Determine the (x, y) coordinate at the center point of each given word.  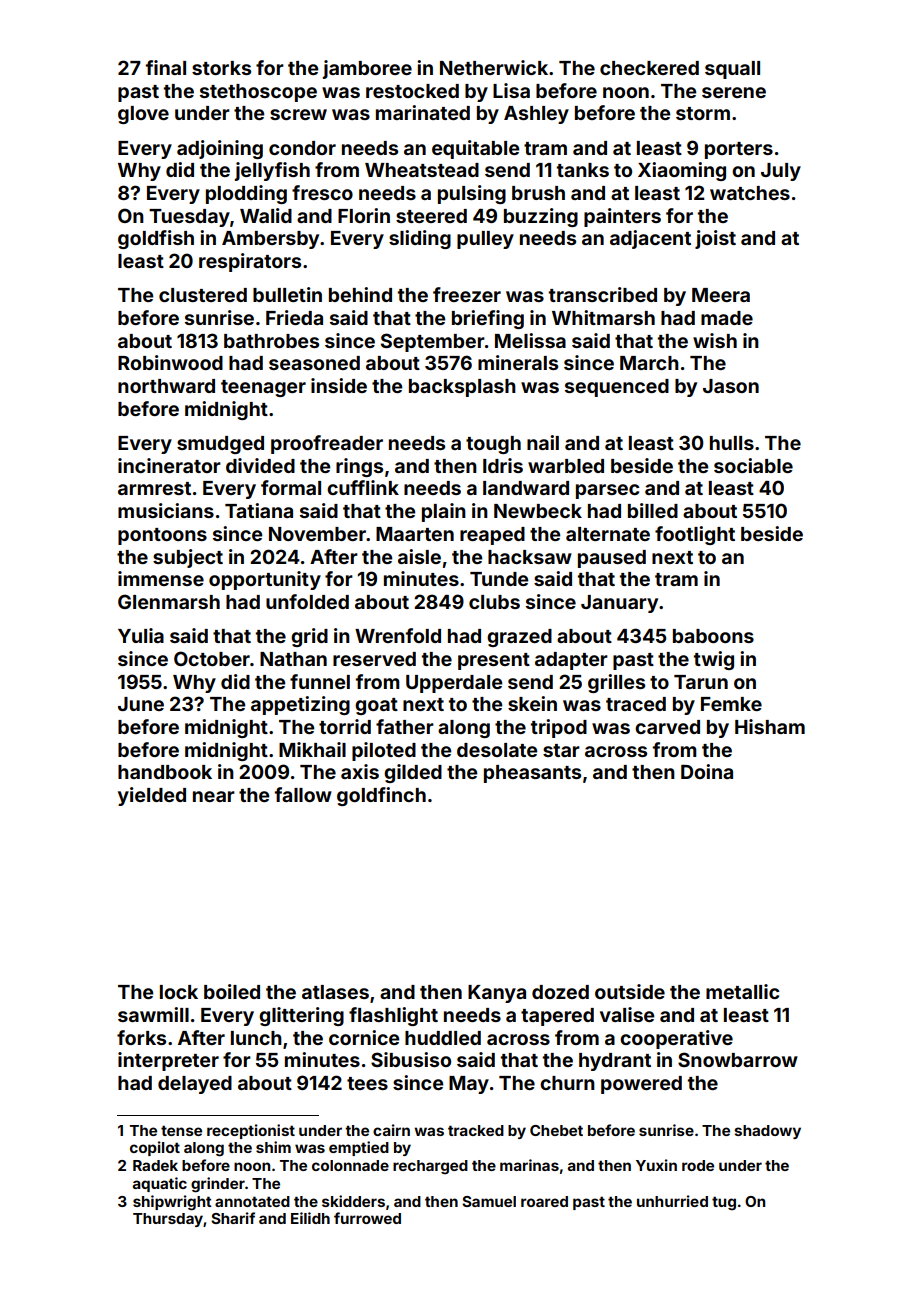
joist (715, 239)
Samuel (489, 1201)
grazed (519, 638)
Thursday (168, 1220)
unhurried (672, 1201)
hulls (732, 443)
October (212, 658)
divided (260, 465)
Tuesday (189, 218)
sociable (753, 465)
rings (359, 467)
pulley (485, 240)
